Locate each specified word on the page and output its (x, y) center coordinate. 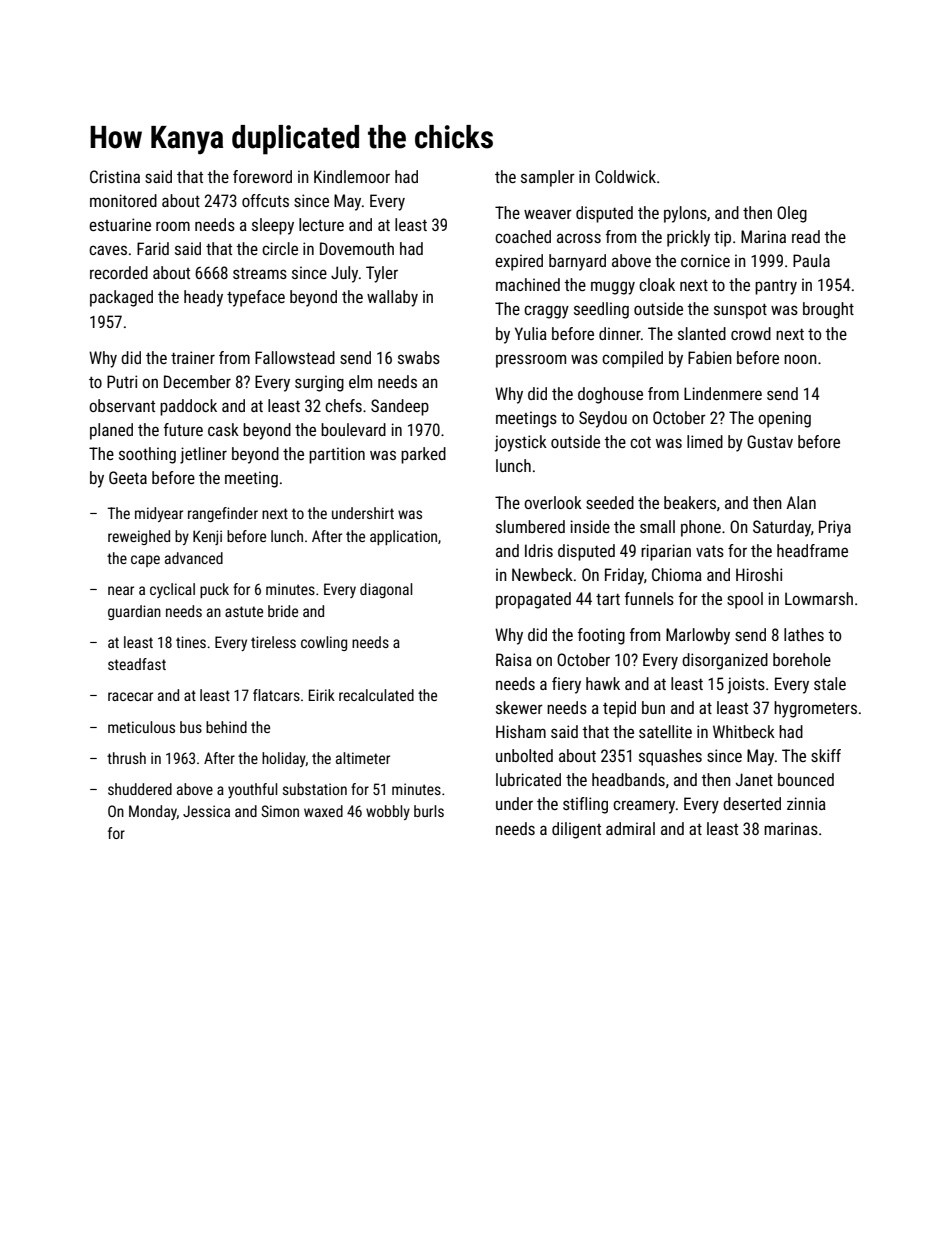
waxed (323, 811)
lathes (804, 634)
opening (784, 419)
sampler (548, 178)
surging (319, 383)
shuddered (140, 789)
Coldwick (625, 176)
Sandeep (400, 407)
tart (608, 599)
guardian (134, 612)
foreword (262, 176)
